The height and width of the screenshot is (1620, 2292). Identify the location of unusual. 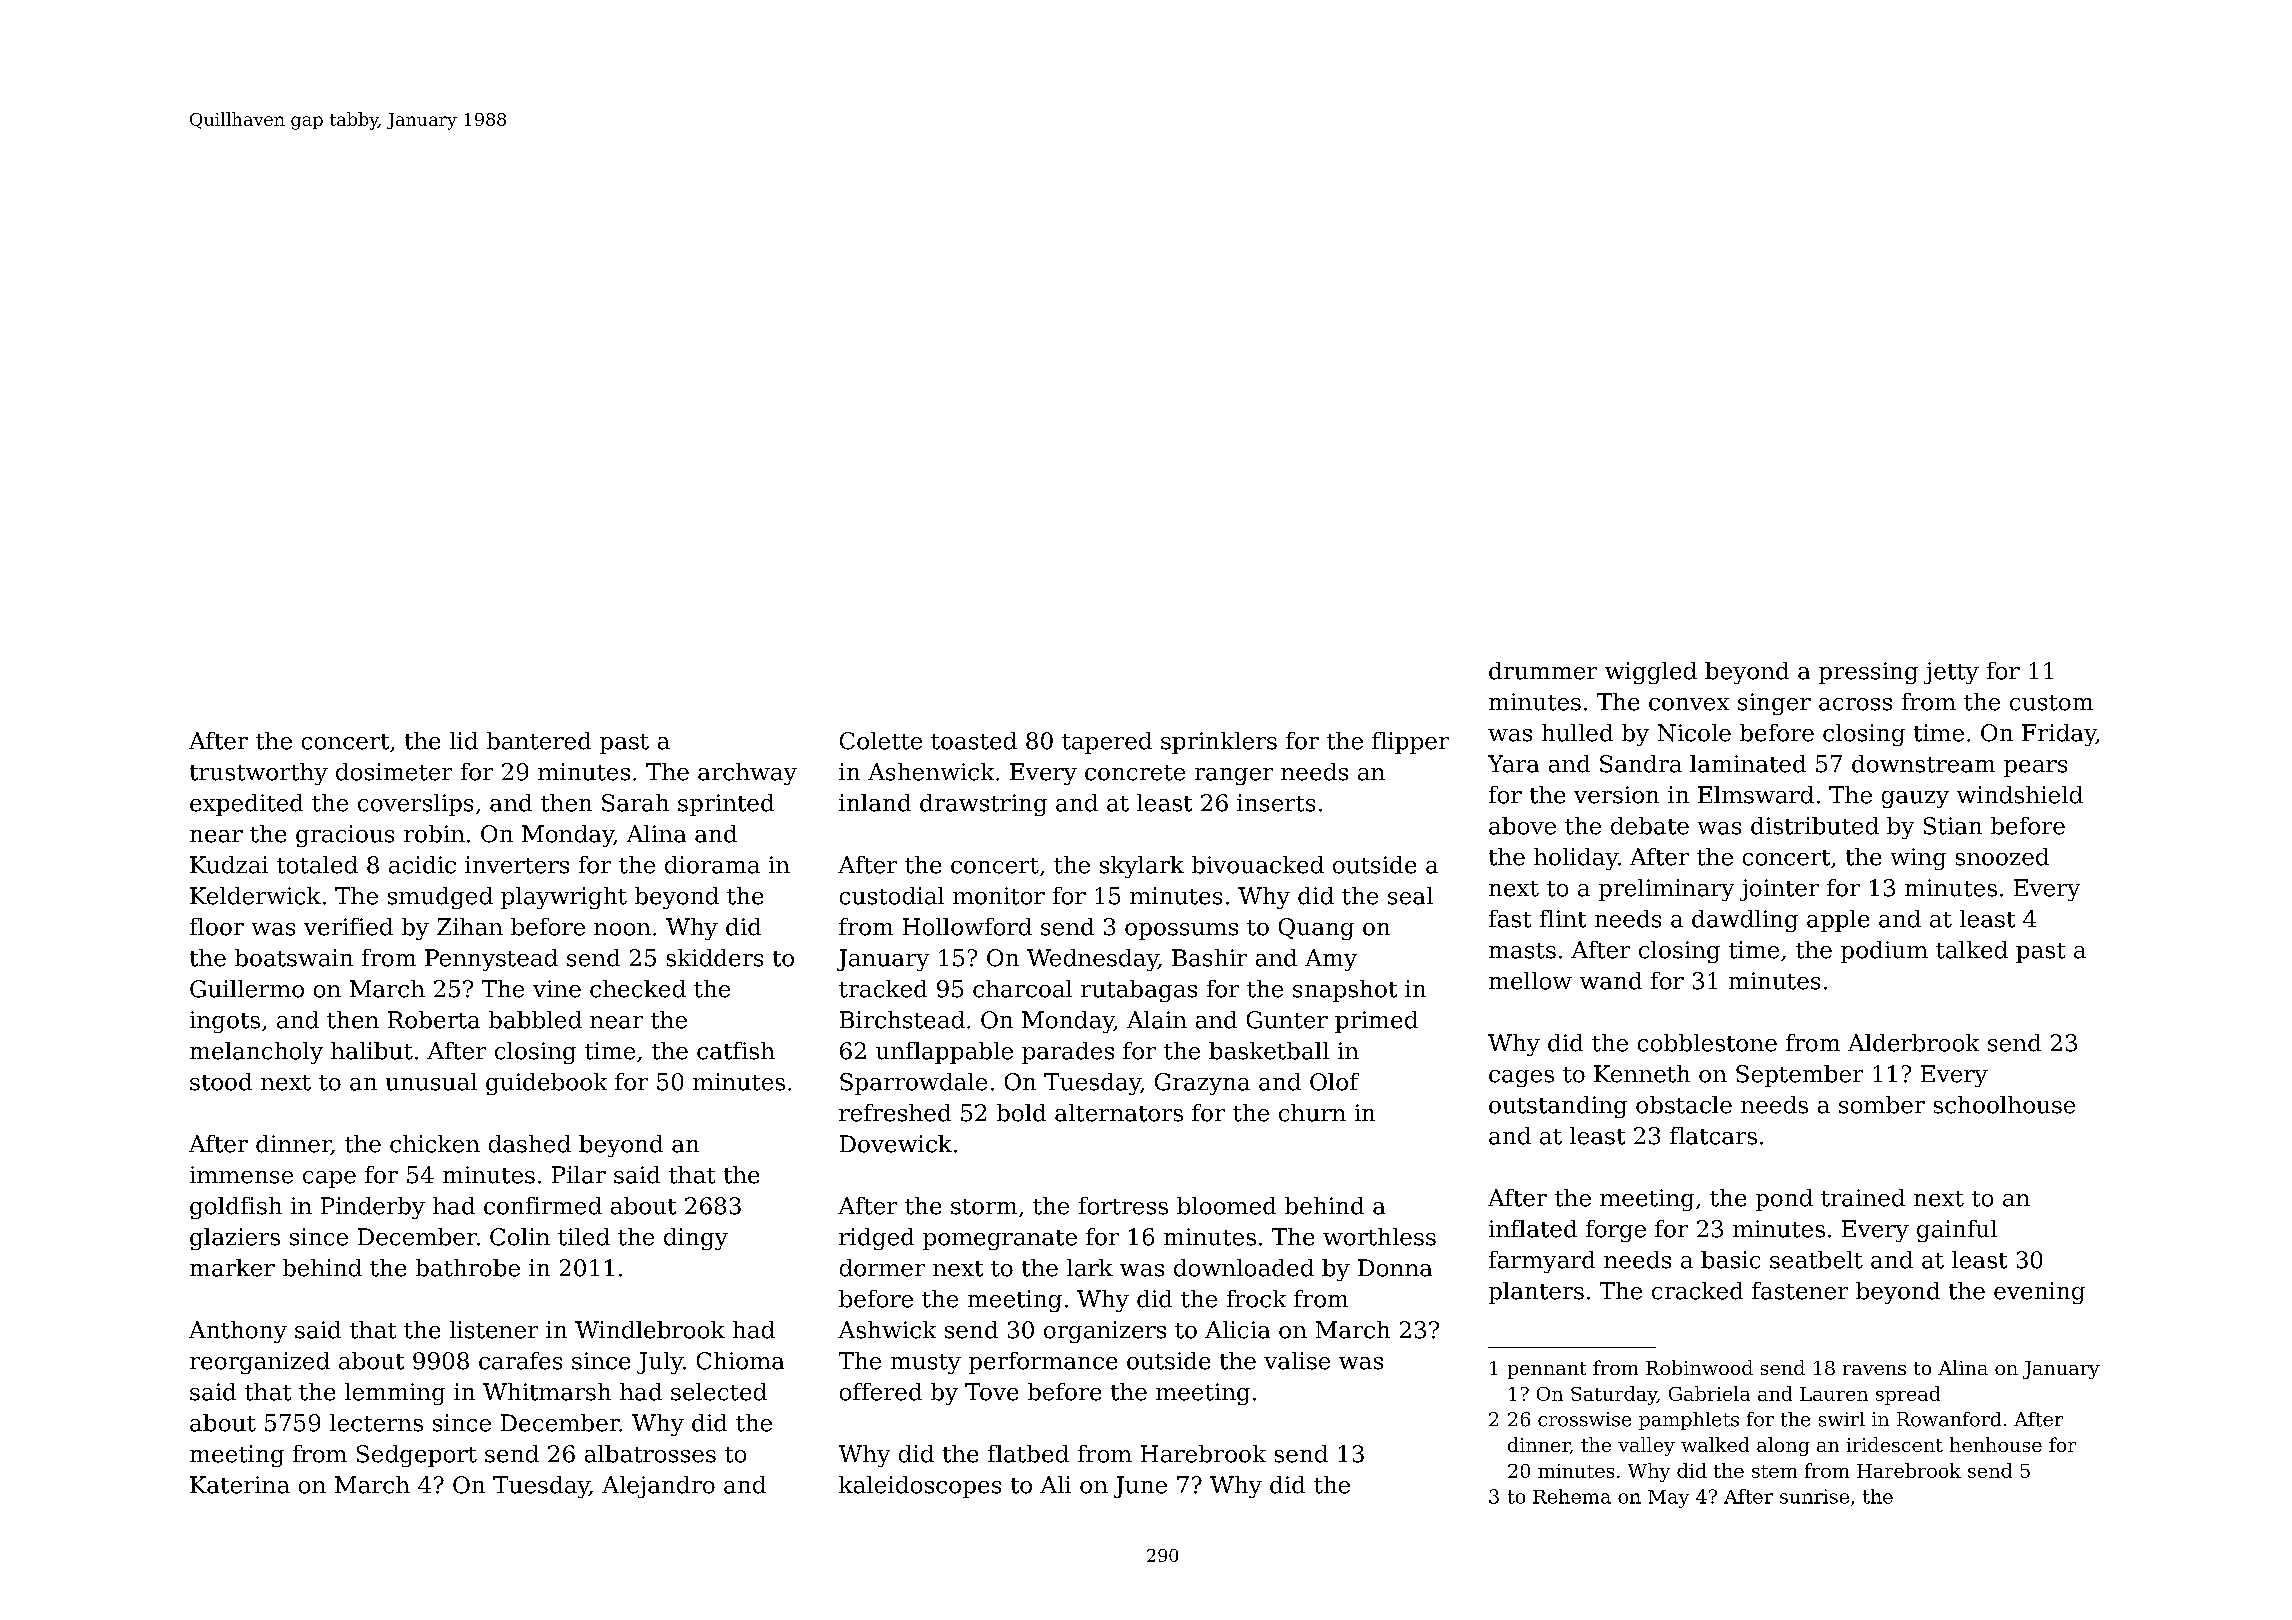
(431, 1082).
